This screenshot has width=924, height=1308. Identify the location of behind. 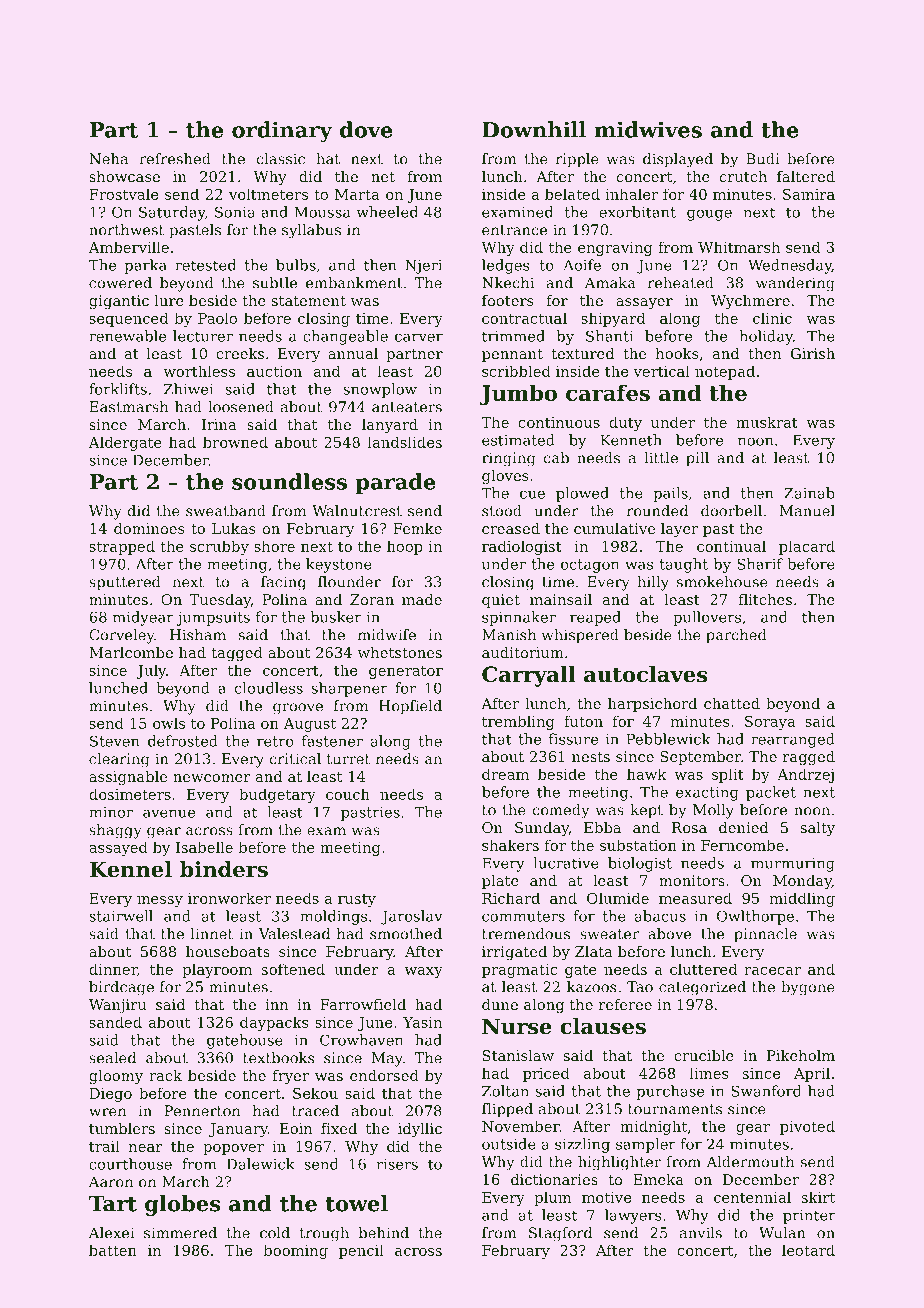
(383, 1233).
